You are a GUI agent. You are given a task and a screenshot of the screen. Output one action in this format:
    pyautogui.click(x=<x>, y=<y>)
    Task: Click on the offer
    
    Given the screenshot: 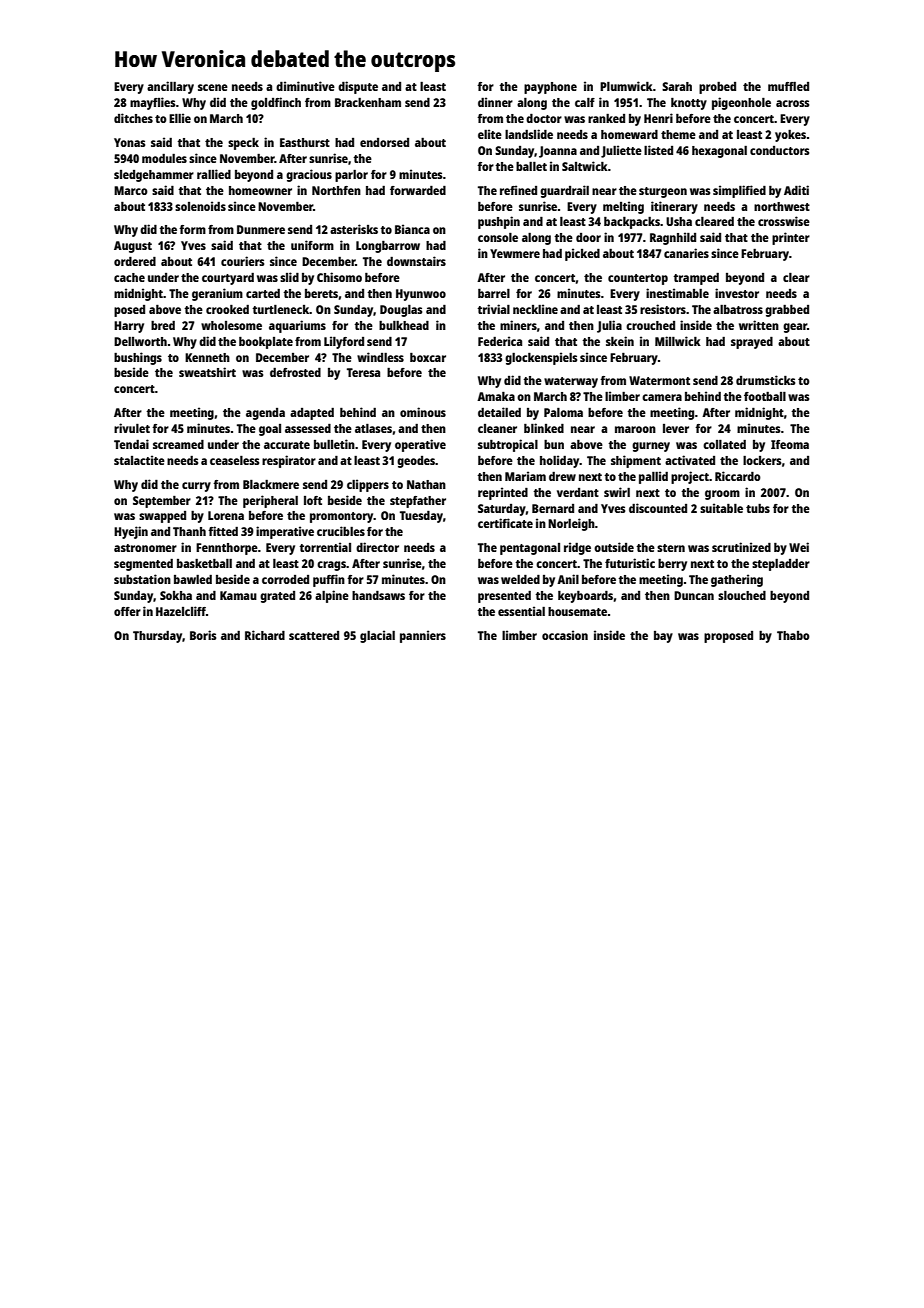 What is the action you would take?
    pyautogui.click(x=127, y=611)
